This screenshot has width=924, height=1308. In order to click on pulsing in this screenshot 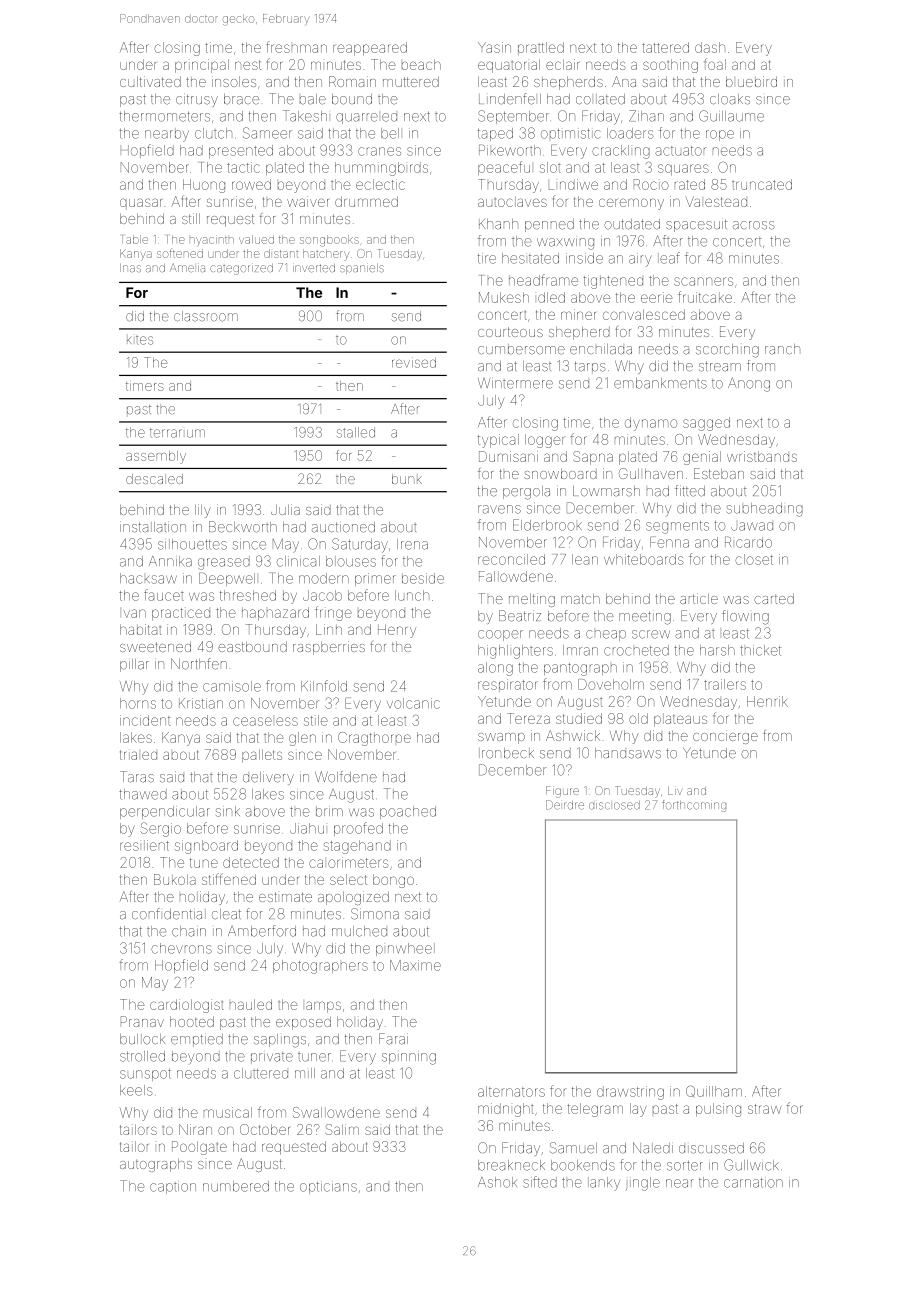, I will do `click(718, 1110)`.
